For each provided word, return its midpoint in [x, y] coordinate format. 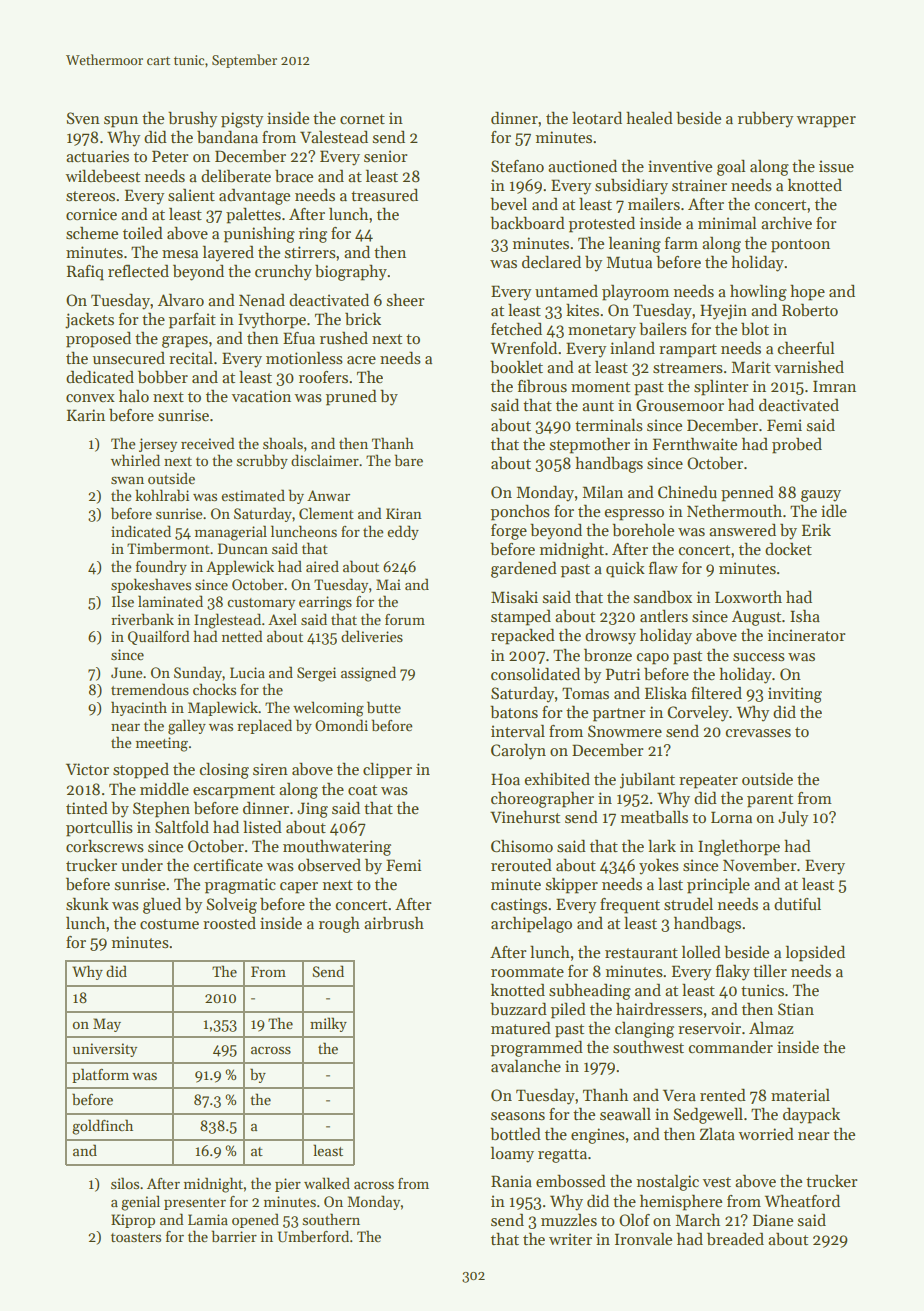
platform [100, 1075]
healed [649, 117]
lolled [701, 951]
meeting [162, 744]
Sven [83, 118]
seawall [625, 1113]
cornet [362, 119]
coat [362, 790]
